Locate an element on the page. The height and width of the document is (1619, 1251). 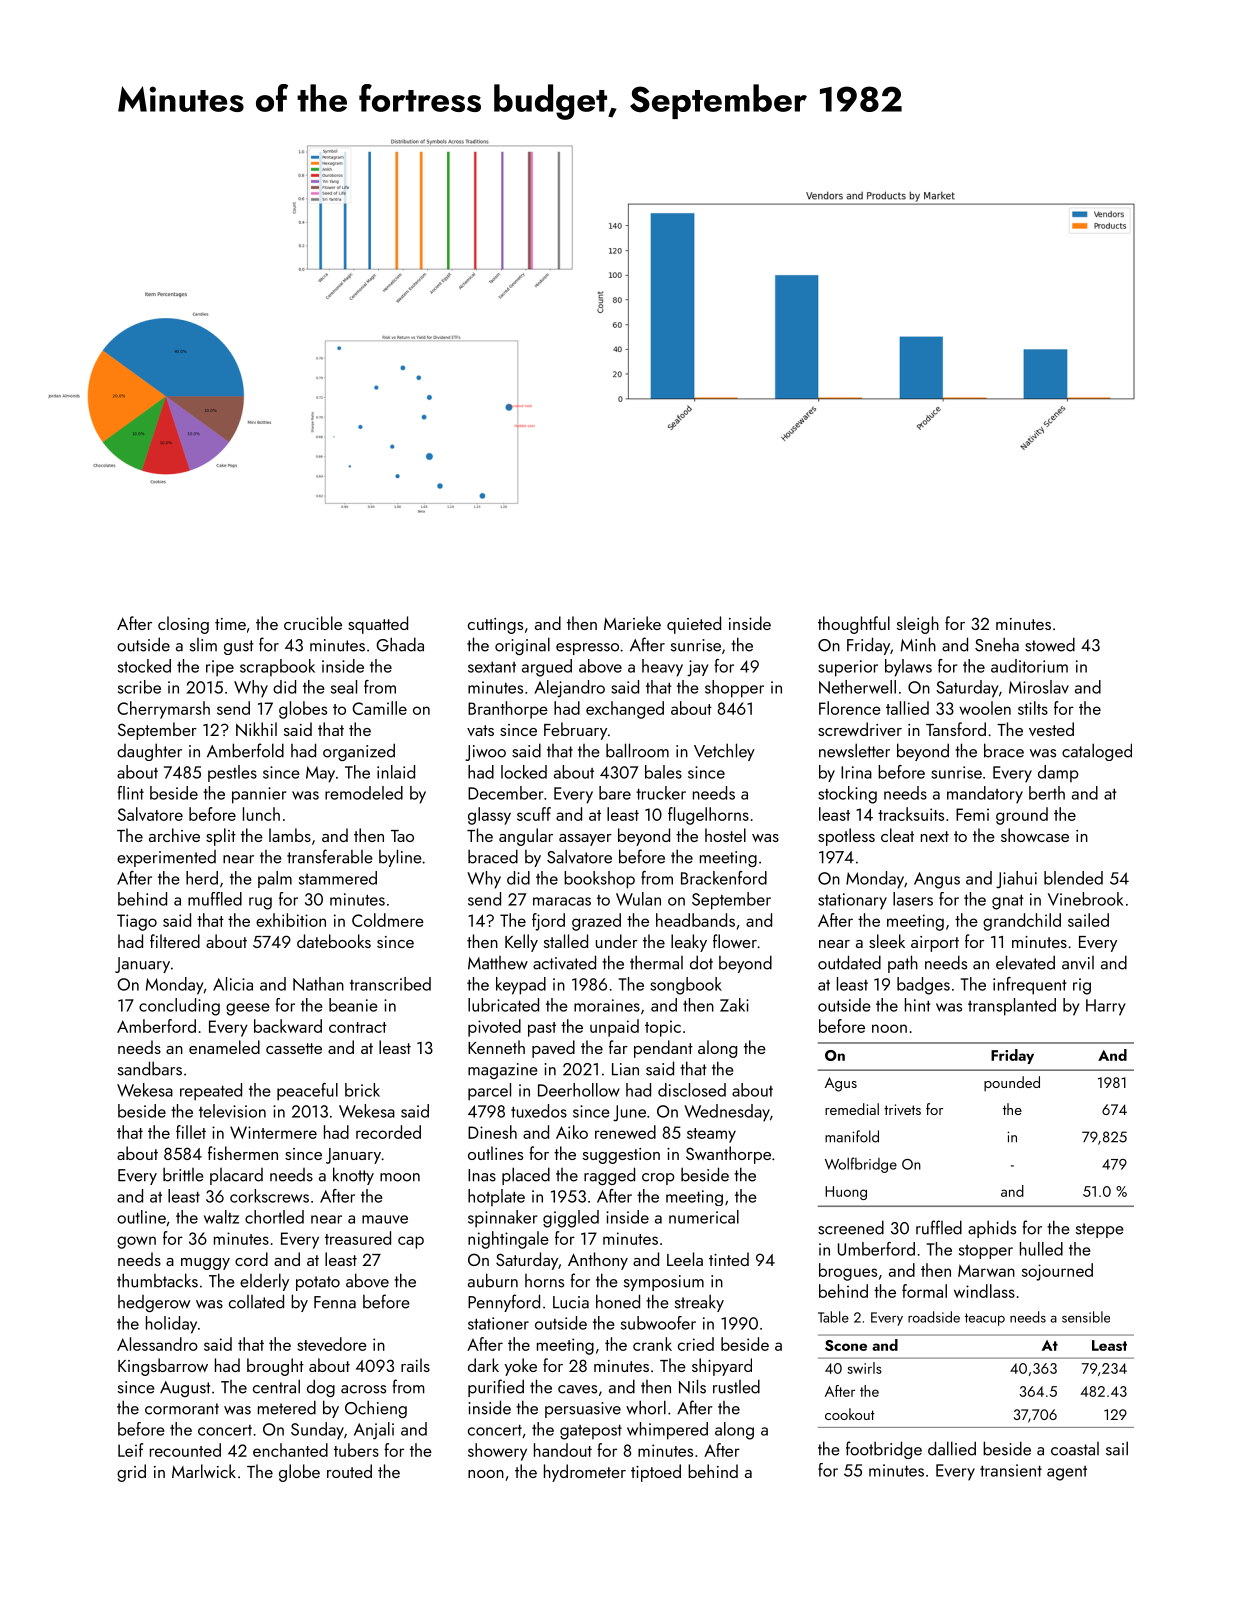
thumbtacks is located at coordinates (157, 1280).
